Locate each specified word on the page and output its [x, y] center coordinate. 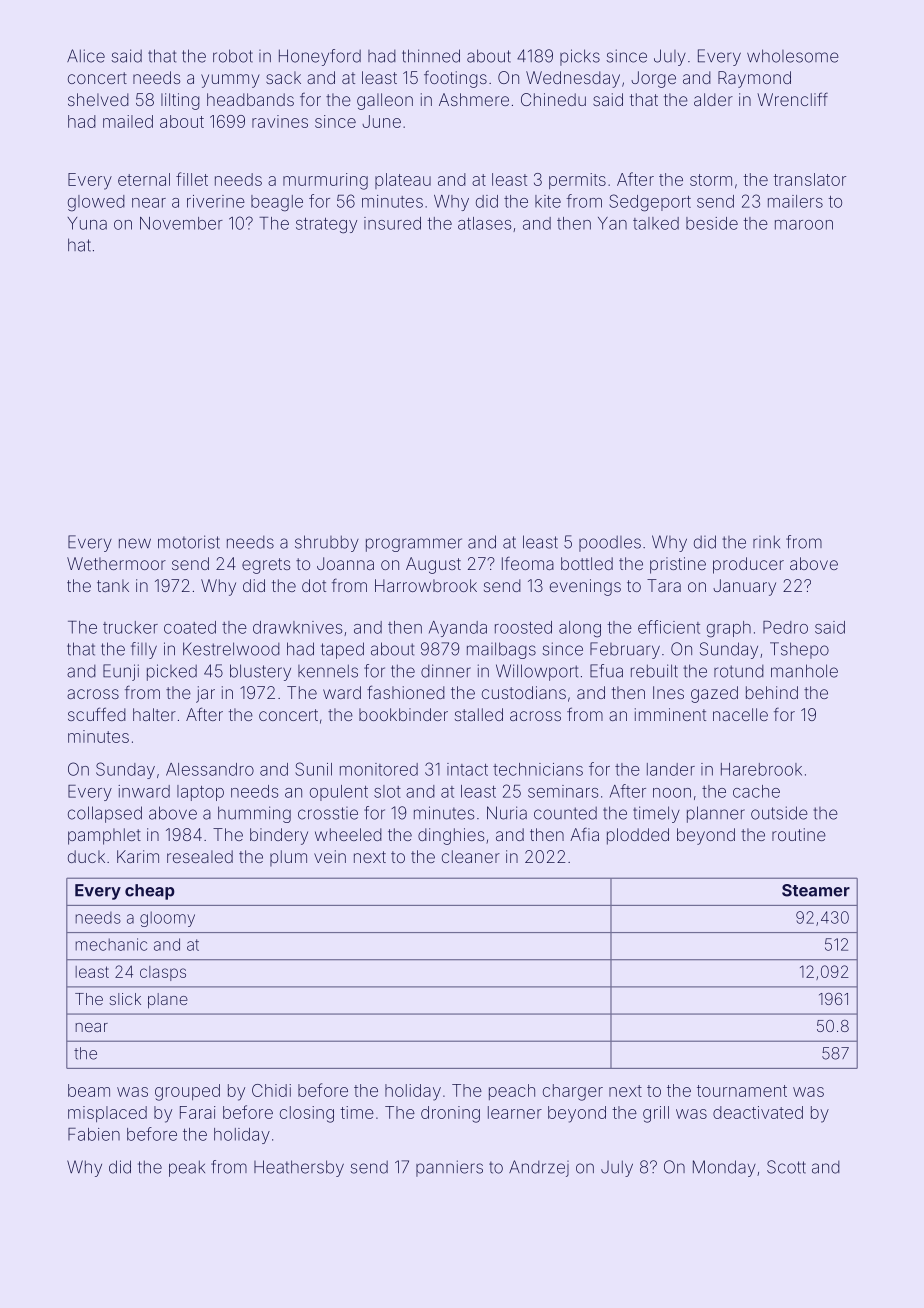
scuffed [97, 714]
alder [713, 99]
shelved [98, 99]
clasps [163, 973]
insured [392, 223]
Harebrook [761, 769]
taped [342, 650]
